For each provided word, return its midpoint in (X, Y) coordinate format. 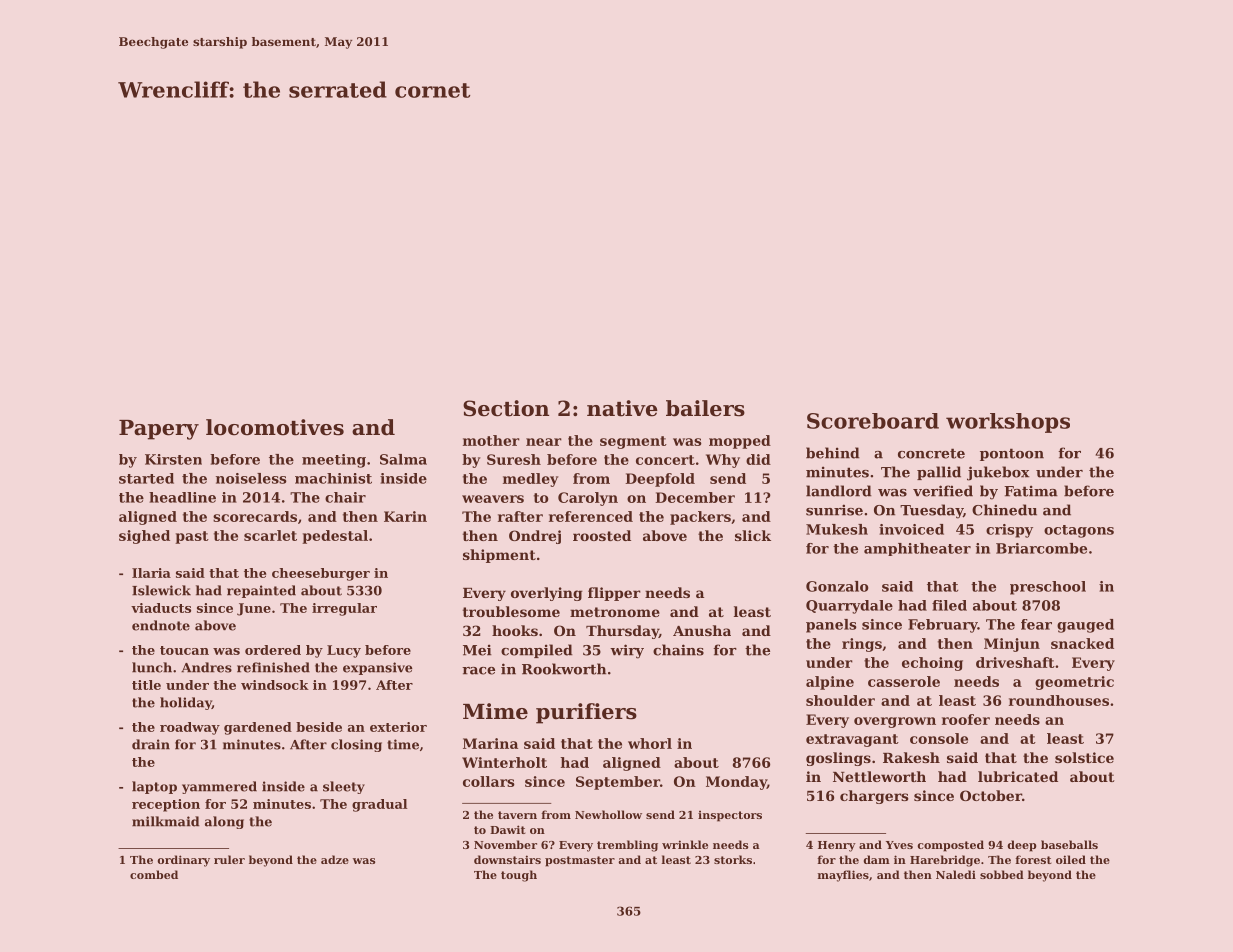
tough (519, 876)
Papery (159, 430)
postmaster (580, 861)
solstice (1084, 757)
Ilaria (151, 573)
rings (862, 645)
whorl (650, 743)
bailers (705, 408)
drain (151, 744)
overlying (547, 594)
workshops (1008, 423)
